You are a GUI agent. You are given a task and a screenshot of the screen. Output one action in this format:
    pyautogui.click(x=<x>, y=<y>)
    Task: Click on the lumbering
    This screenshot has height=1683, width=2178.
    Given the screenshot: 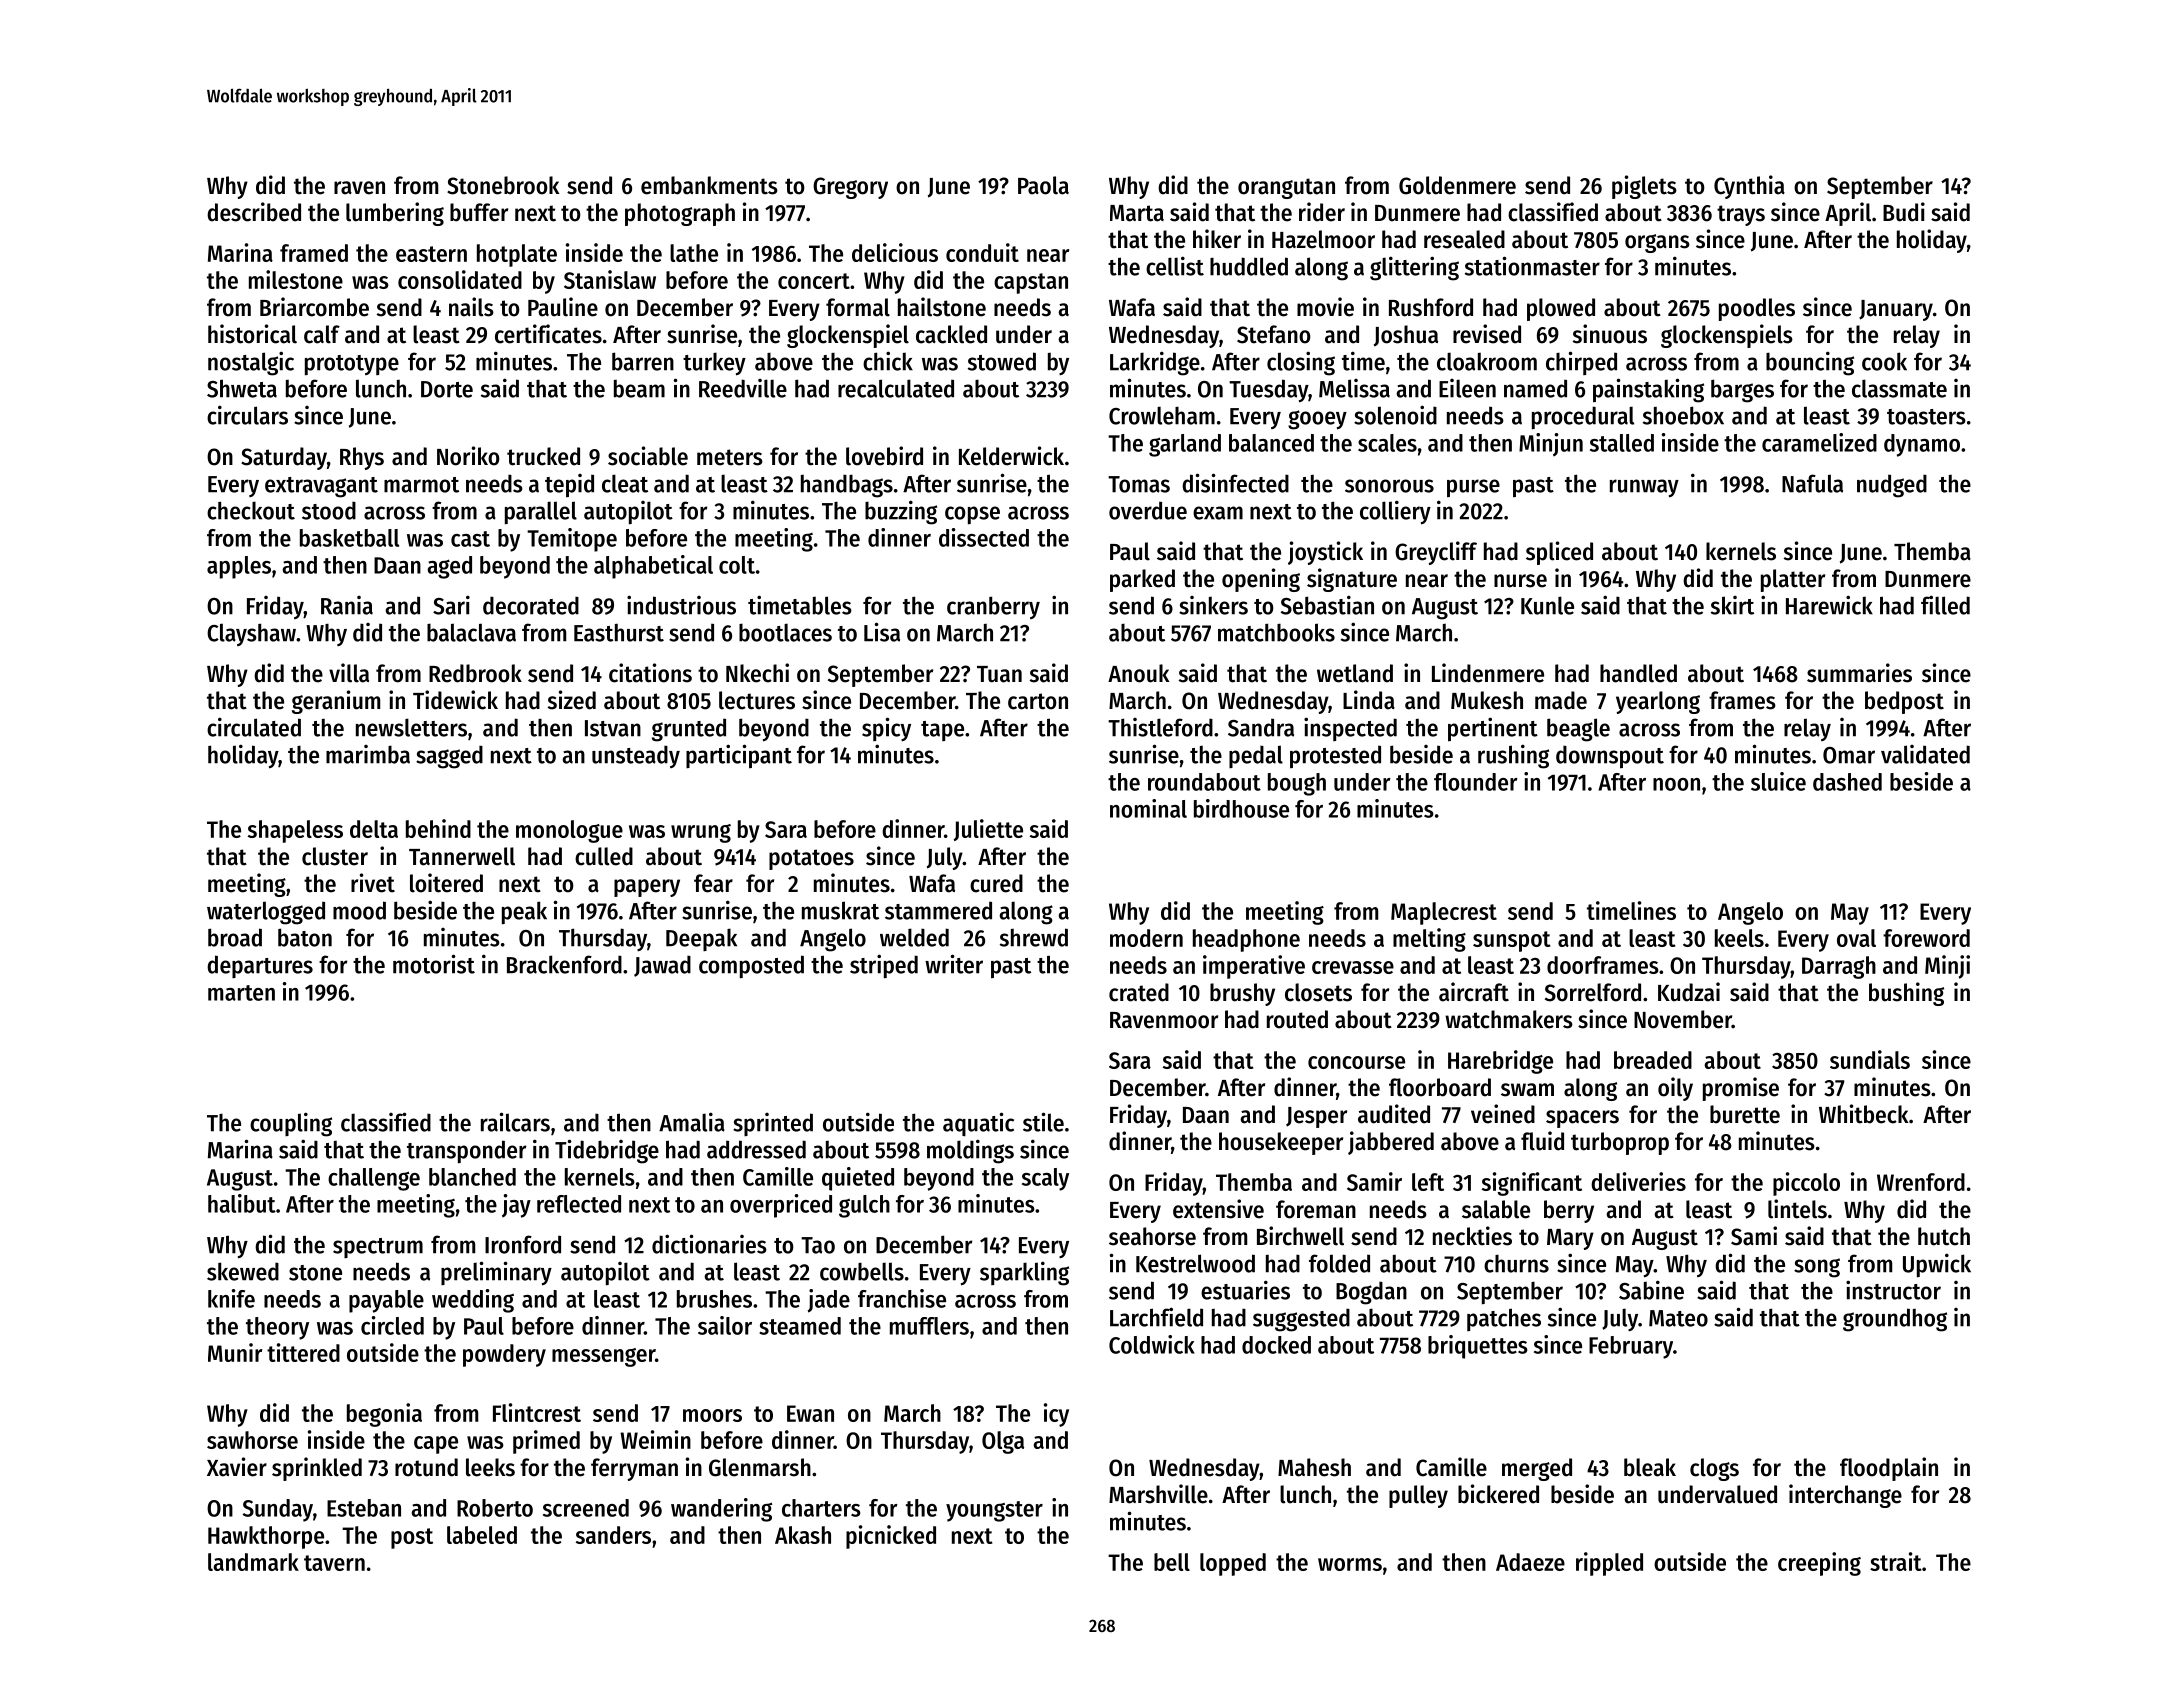 What is the action you would take?
    pyautogui.click(x=395, y=214)
